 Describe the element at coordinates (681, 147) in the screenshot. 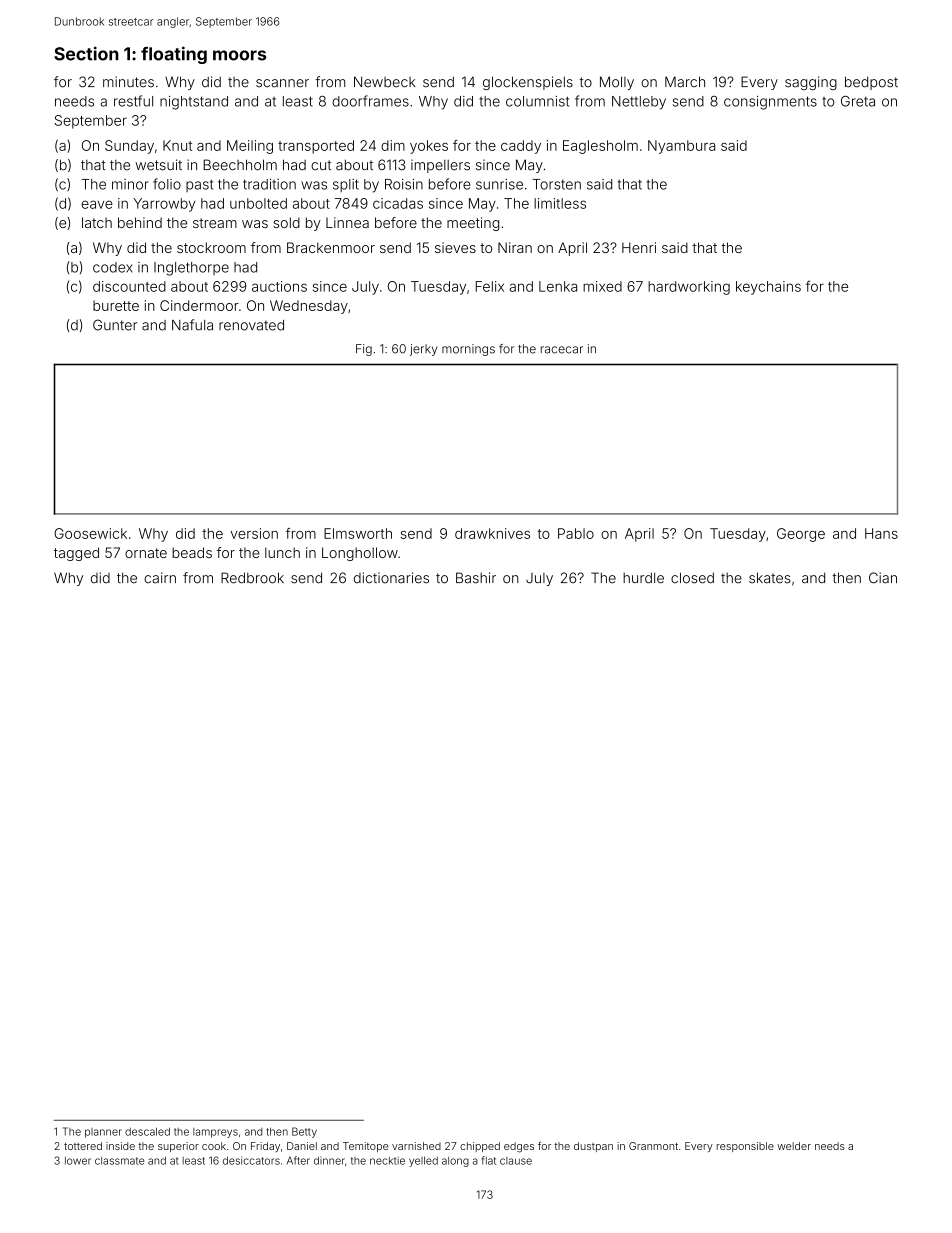

I see `Nyambura` at that location.
